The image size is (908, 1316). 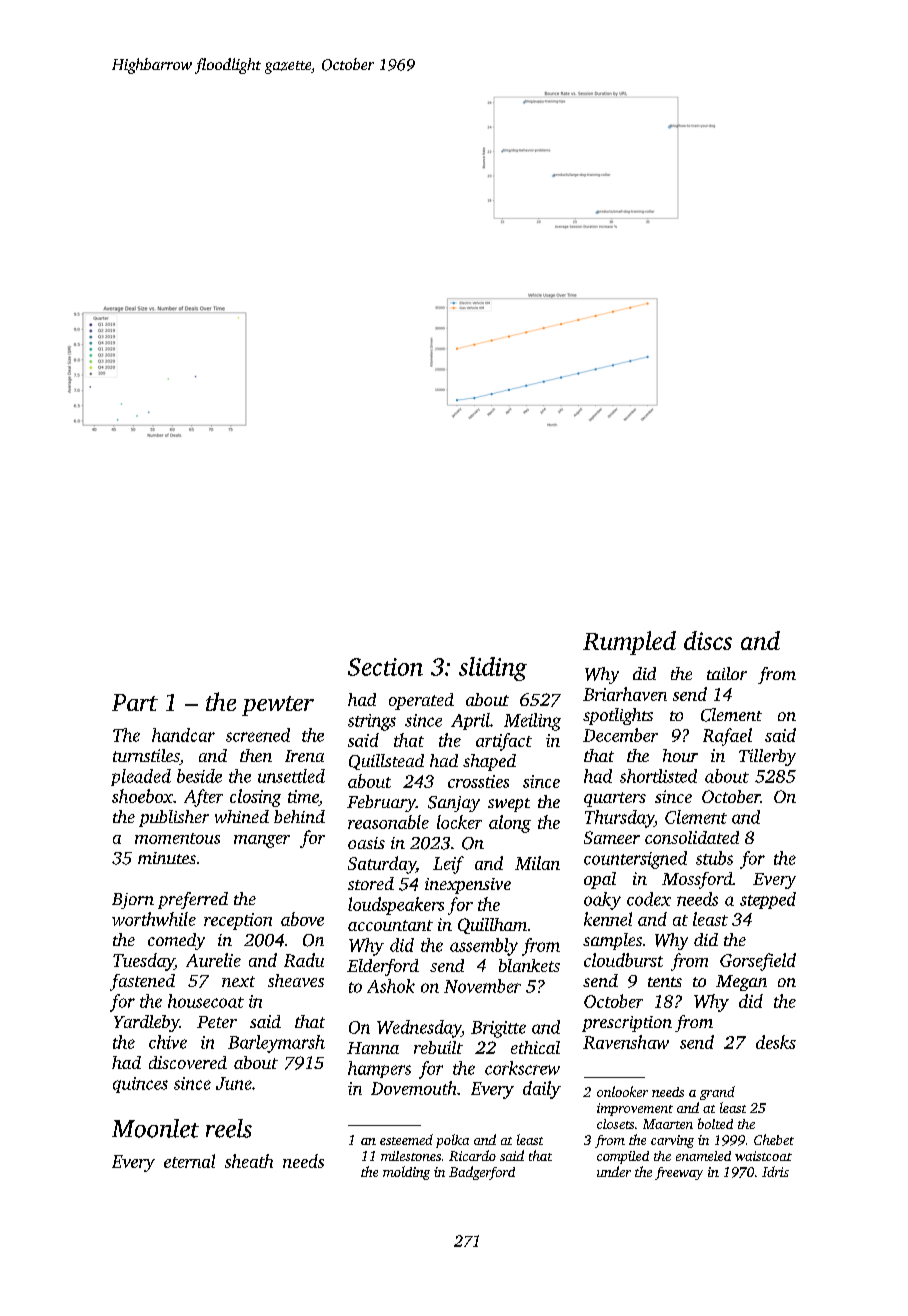 I want to click on accountant, so click(x=390, y=925).
